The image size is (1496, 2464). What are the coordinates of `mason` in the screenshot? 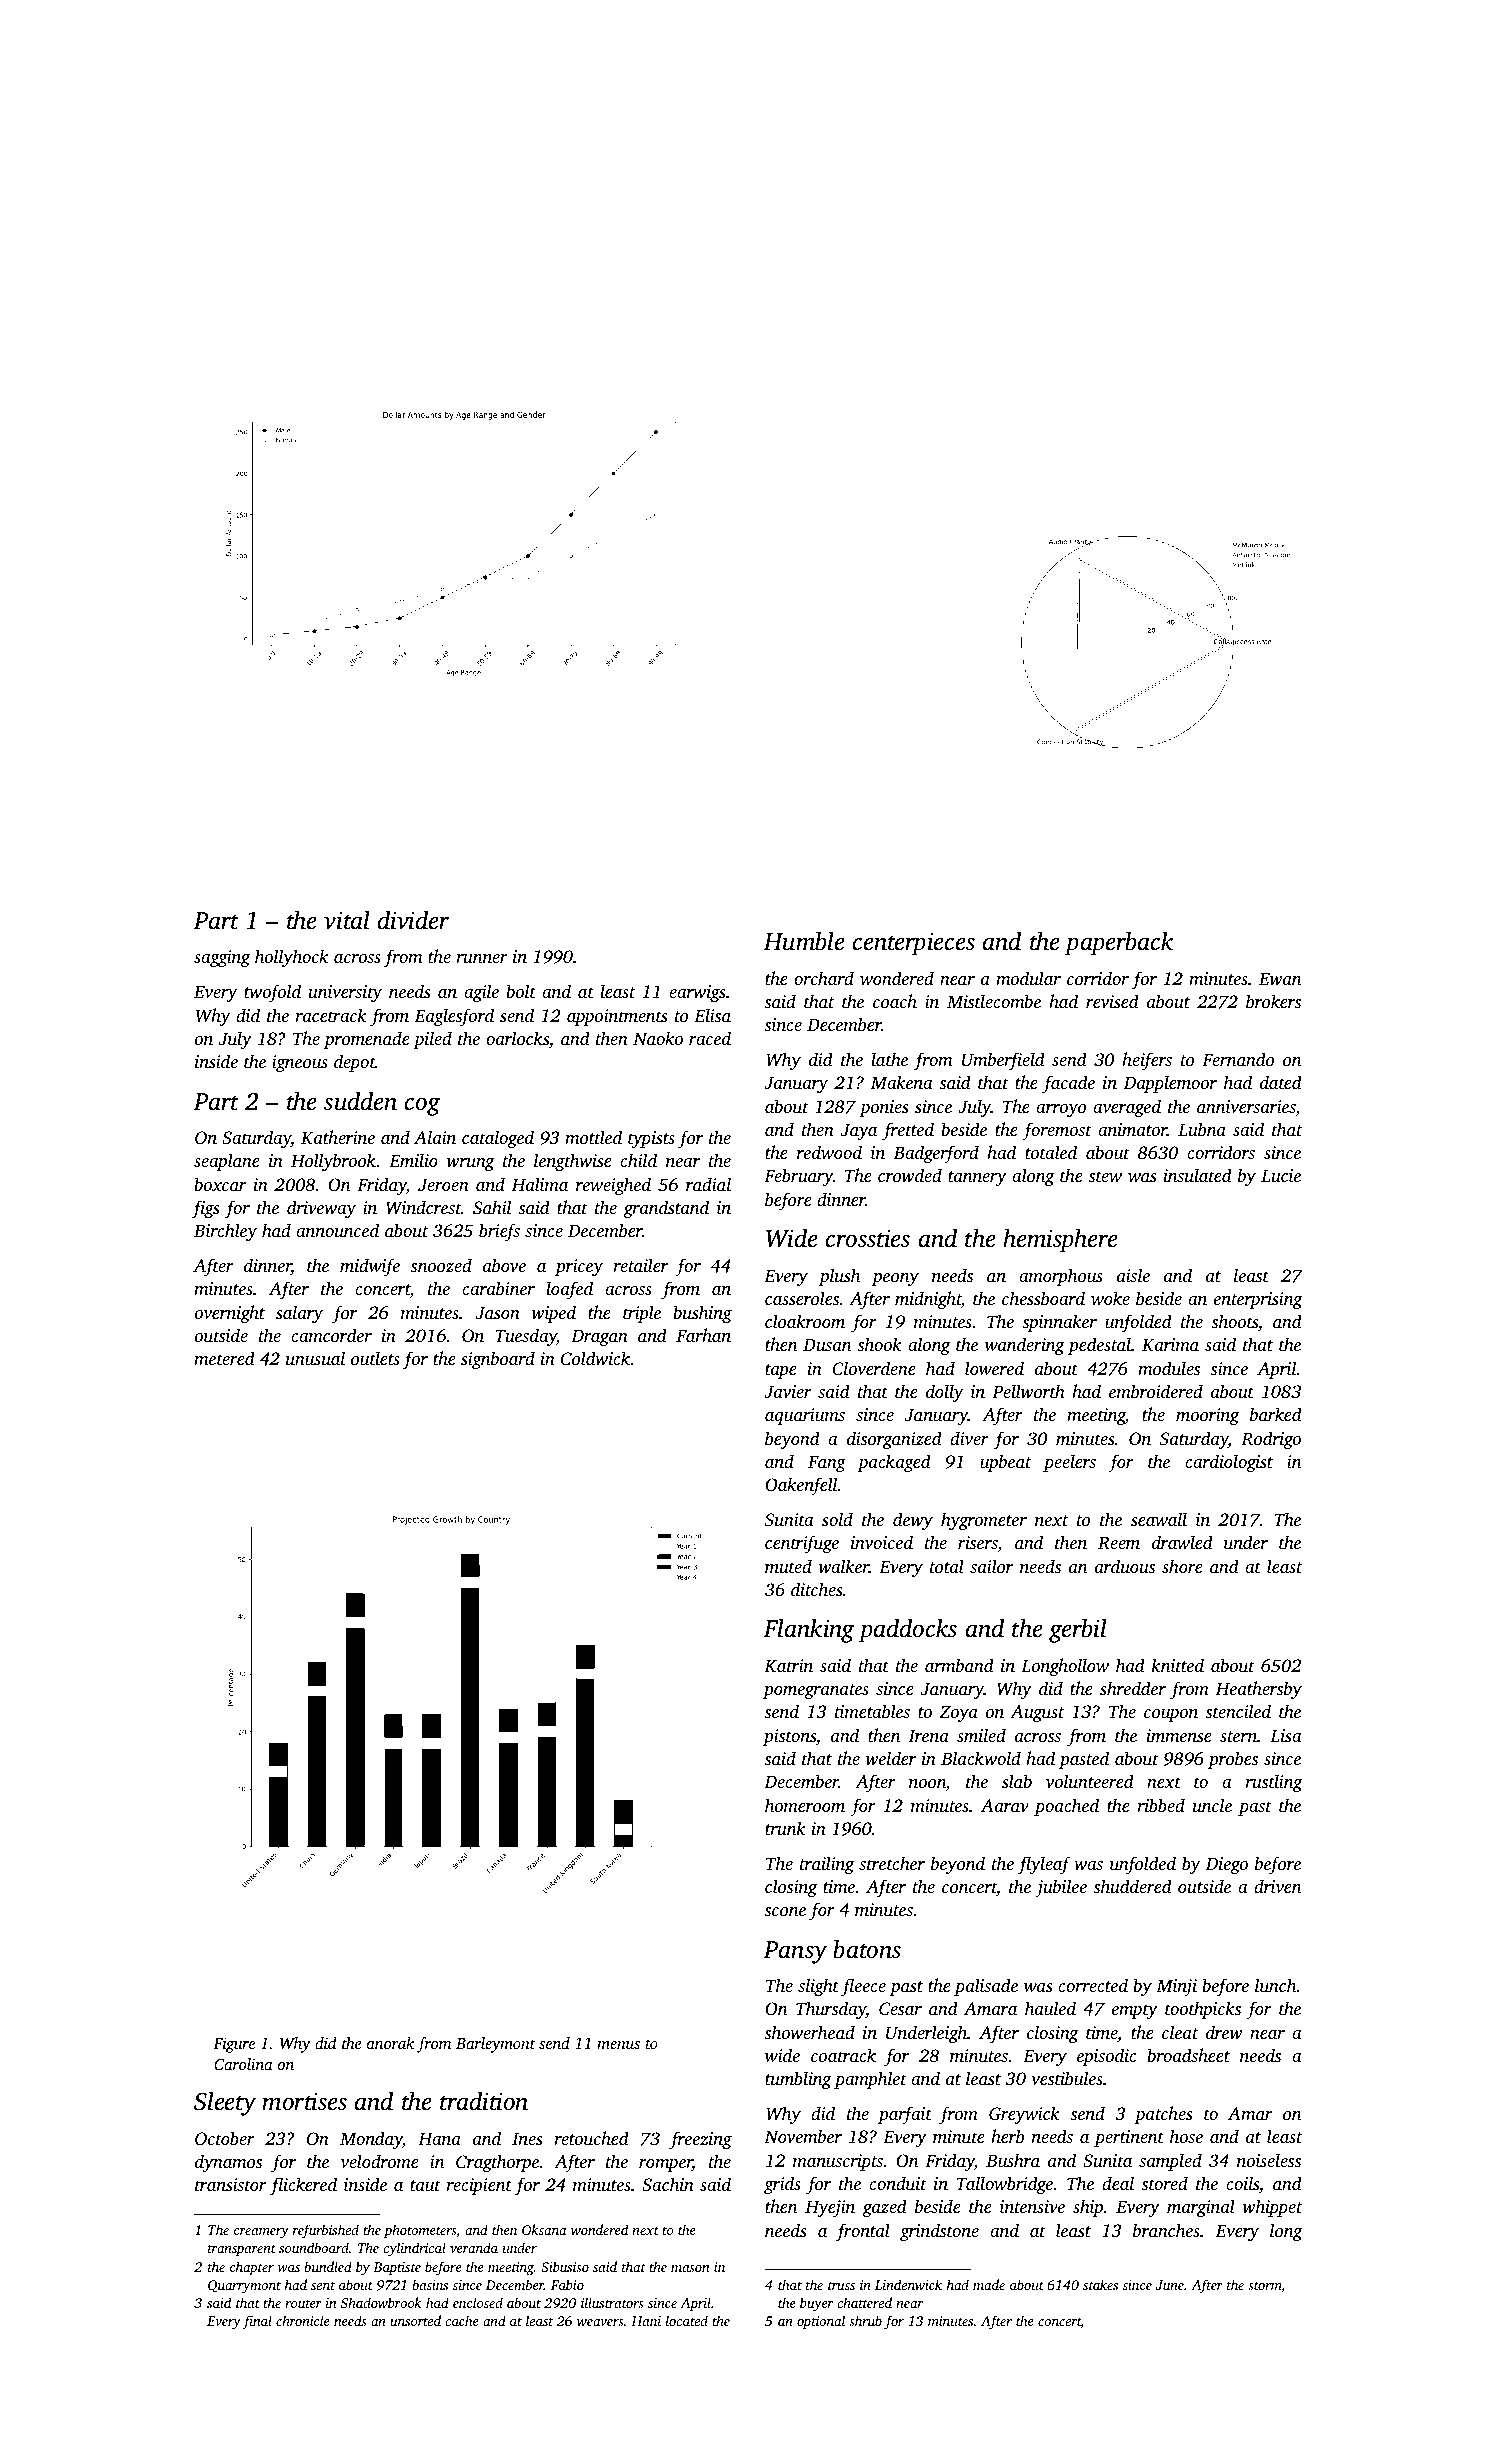 It's located at (690, 2268).
